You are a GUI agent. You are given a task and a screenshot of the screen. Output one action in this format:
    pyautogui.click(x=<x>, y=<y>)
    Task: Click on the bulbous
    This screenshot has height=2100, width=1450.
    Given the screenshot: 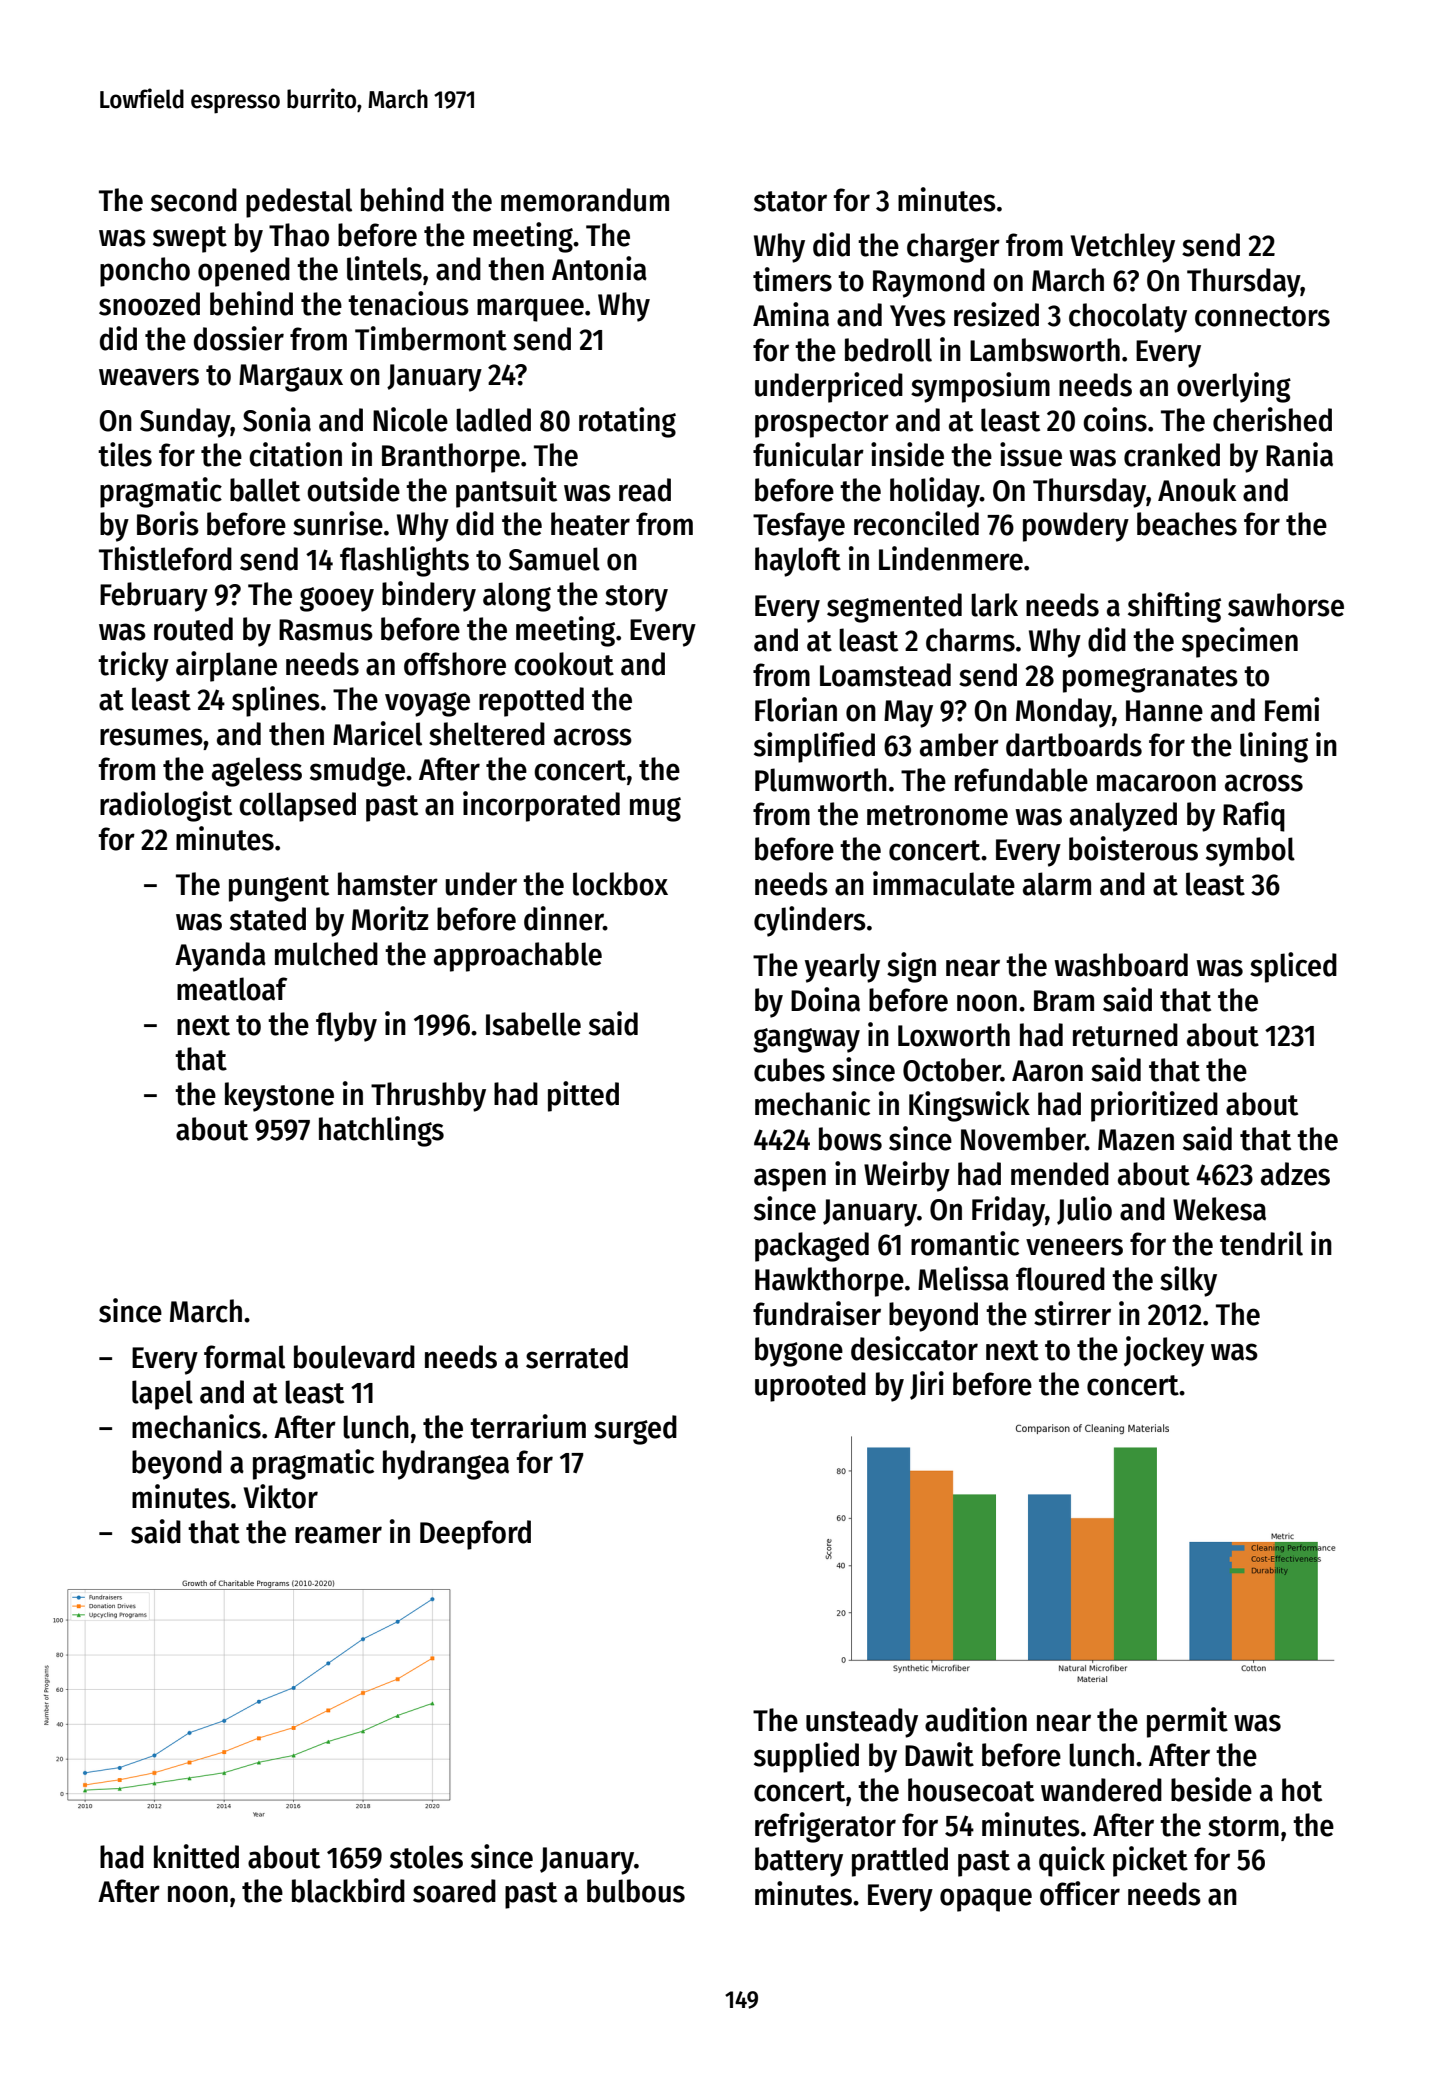 What is the action you would take?
    pyautogui.click(x=636, y=1891)
